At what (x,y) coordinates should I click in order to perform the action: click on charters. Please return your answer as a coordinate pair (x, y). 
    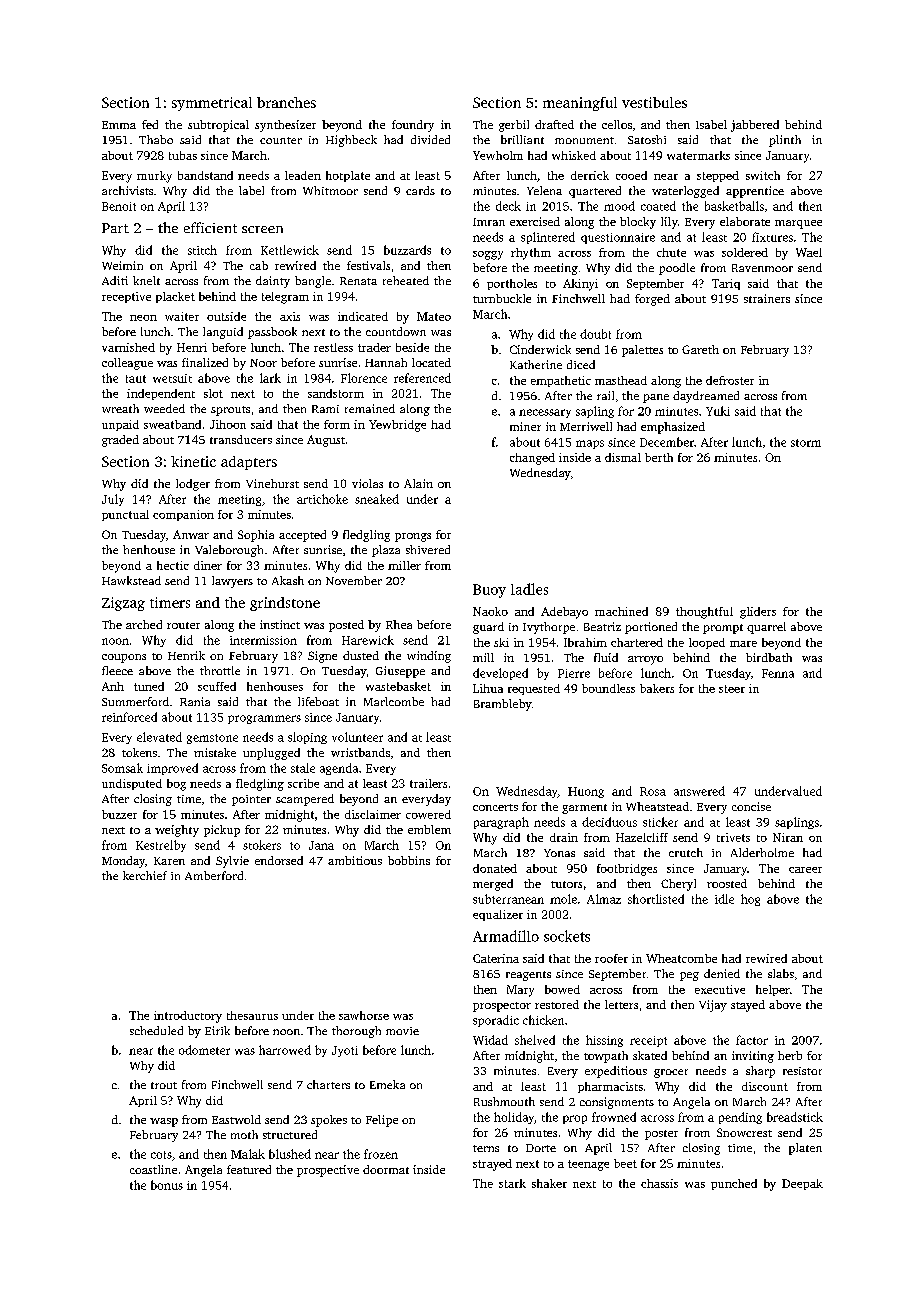
    Looking at the image, I should click on (328, 1084).
